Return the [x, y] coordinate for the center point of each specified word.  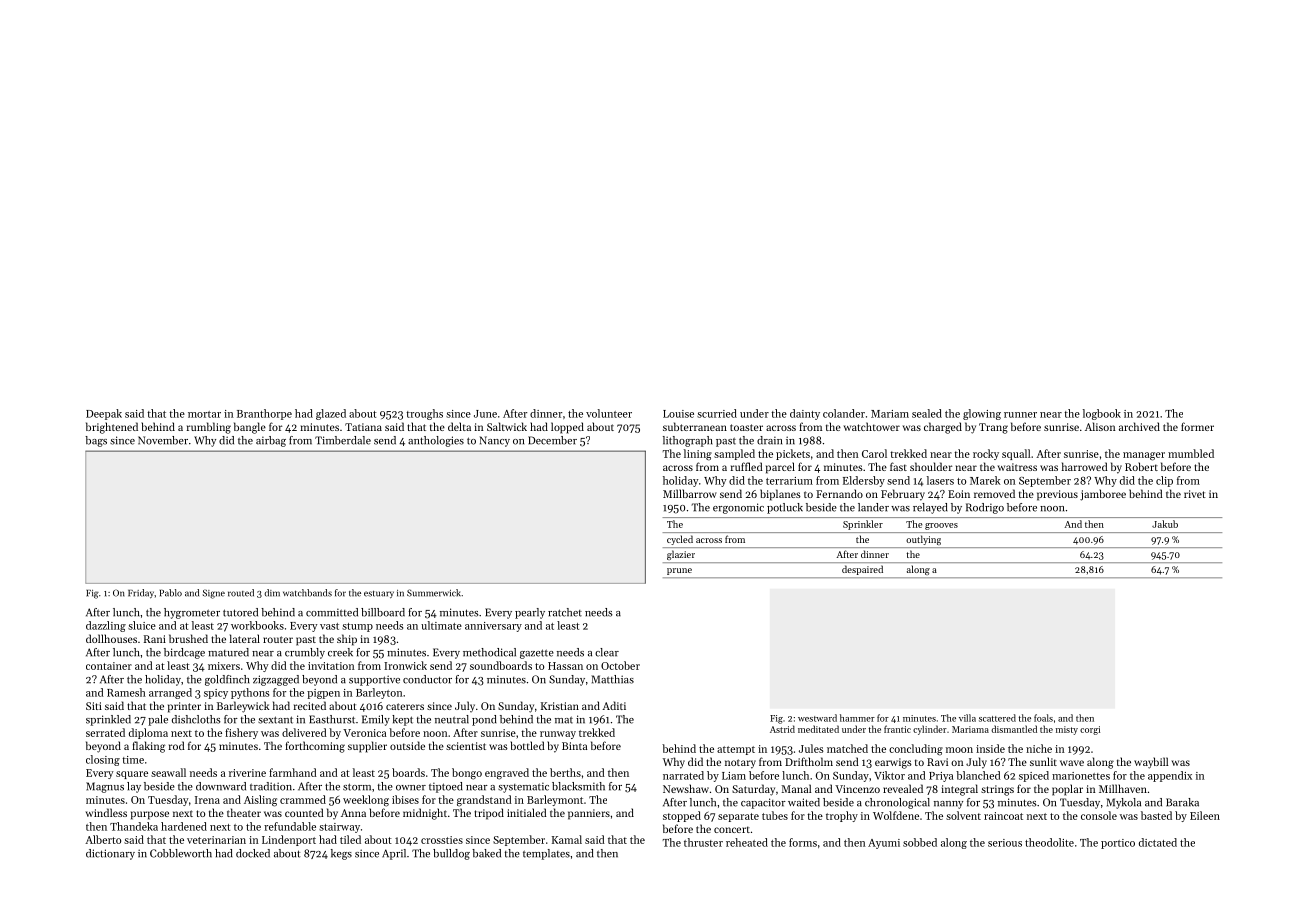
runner [1020, 415]
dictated [1158, 842]
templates [546, 854]
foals [1043, 718]
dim [272, 593]
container [109, 666]
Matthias [612, 679]
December [552, 440]
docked [253, 853]
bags [96, 441]
